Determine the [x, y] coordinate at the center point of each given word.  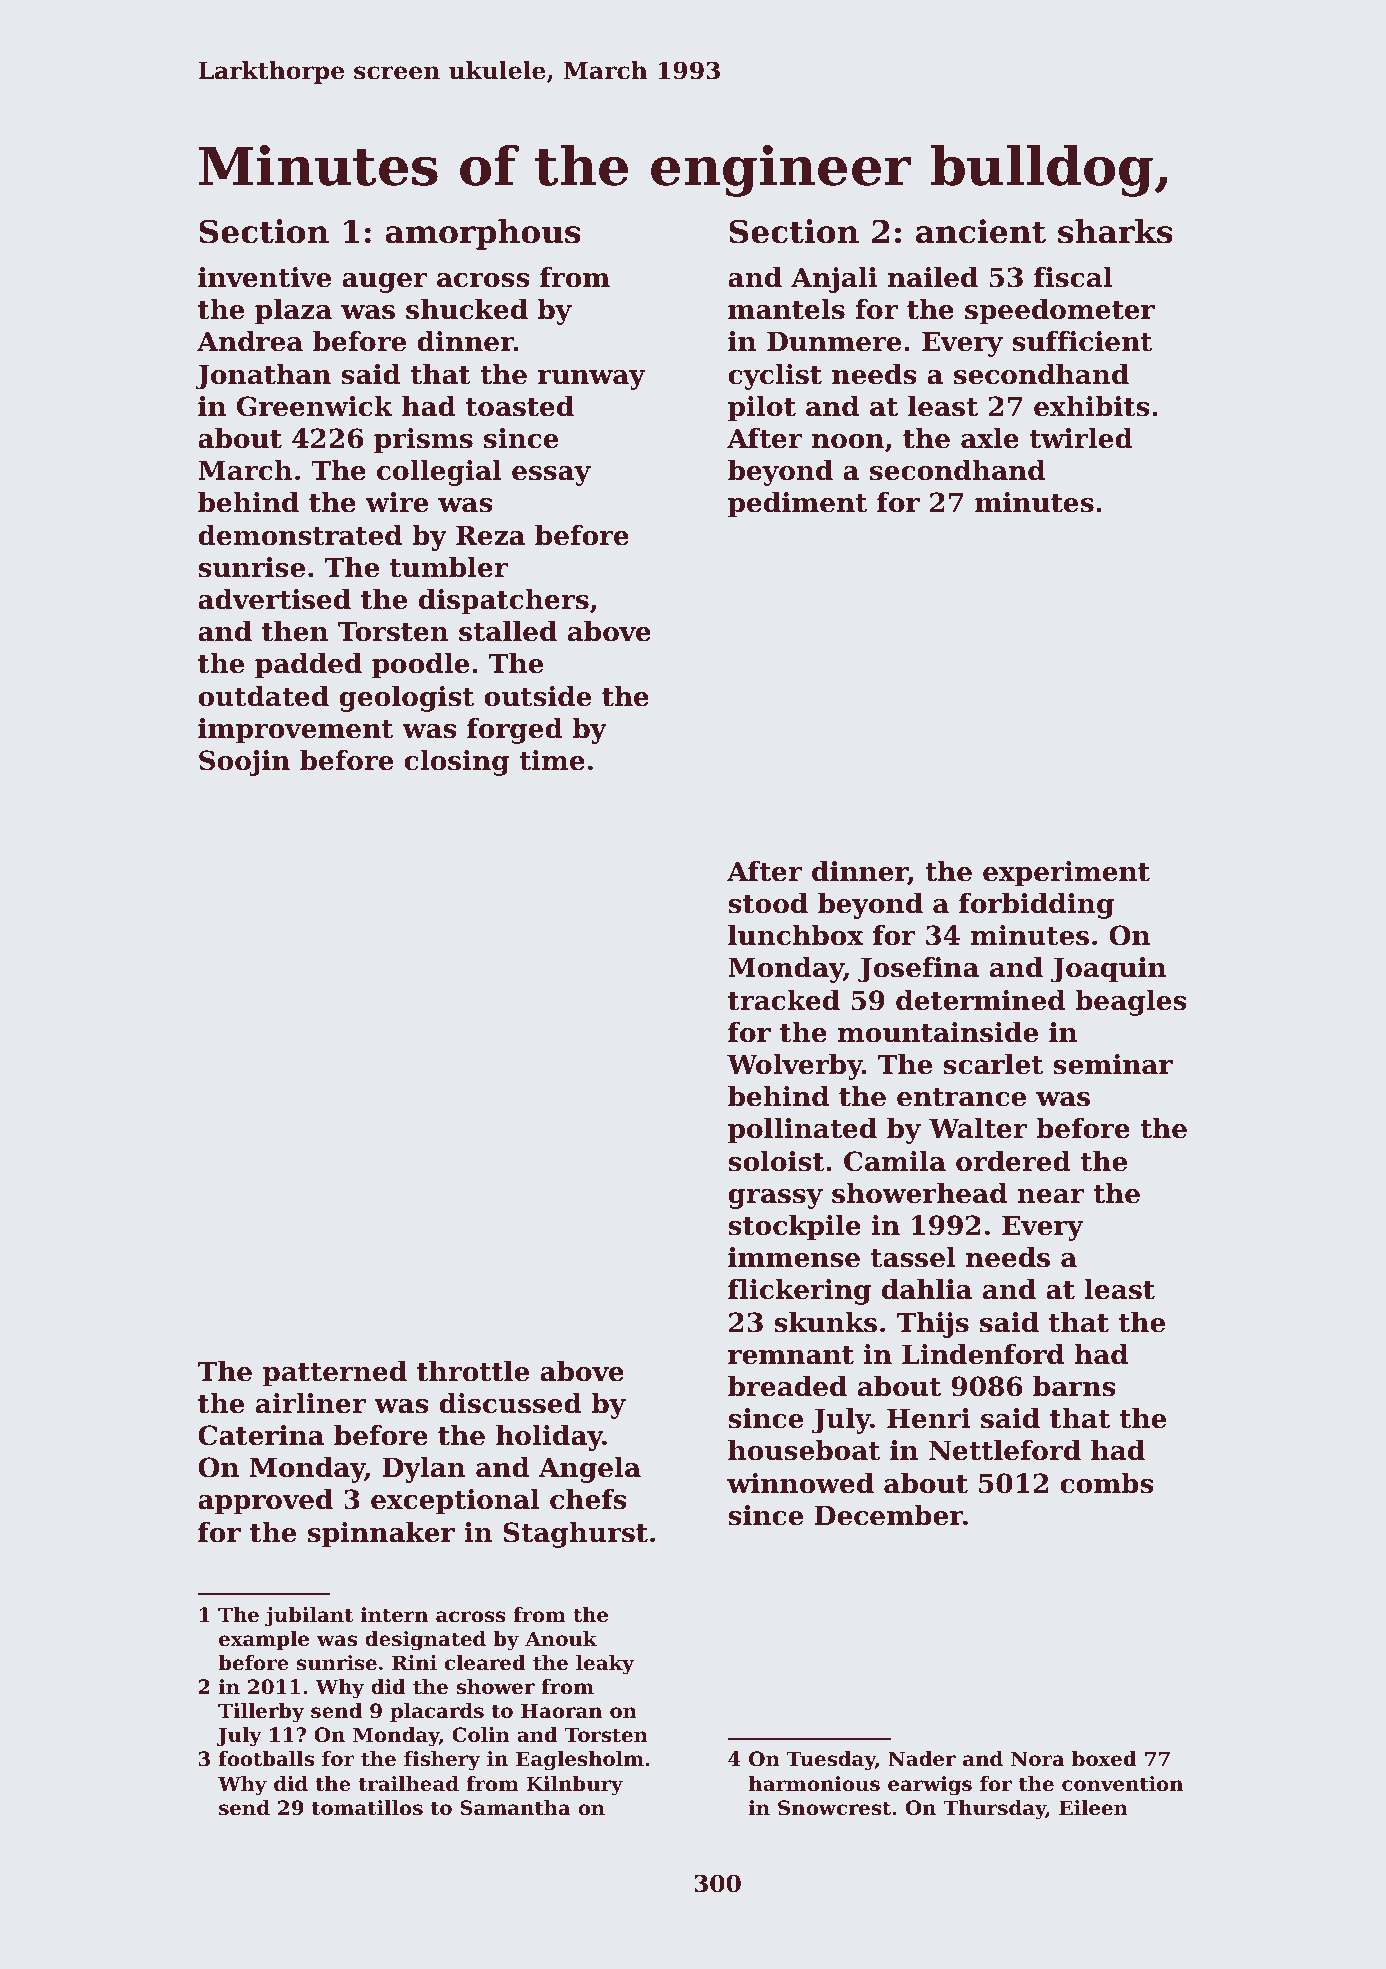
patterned [335, 1374]
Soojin [244, 763]
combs [1107, 1483]
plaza [293, 312]
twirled [1081, 438]
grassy [775, 1199]
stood [768, 903]
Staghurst [576, 1535]
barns [1074, 1386]
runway [591, 380]
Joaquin [1108, 970]
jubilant [309, 1617]
